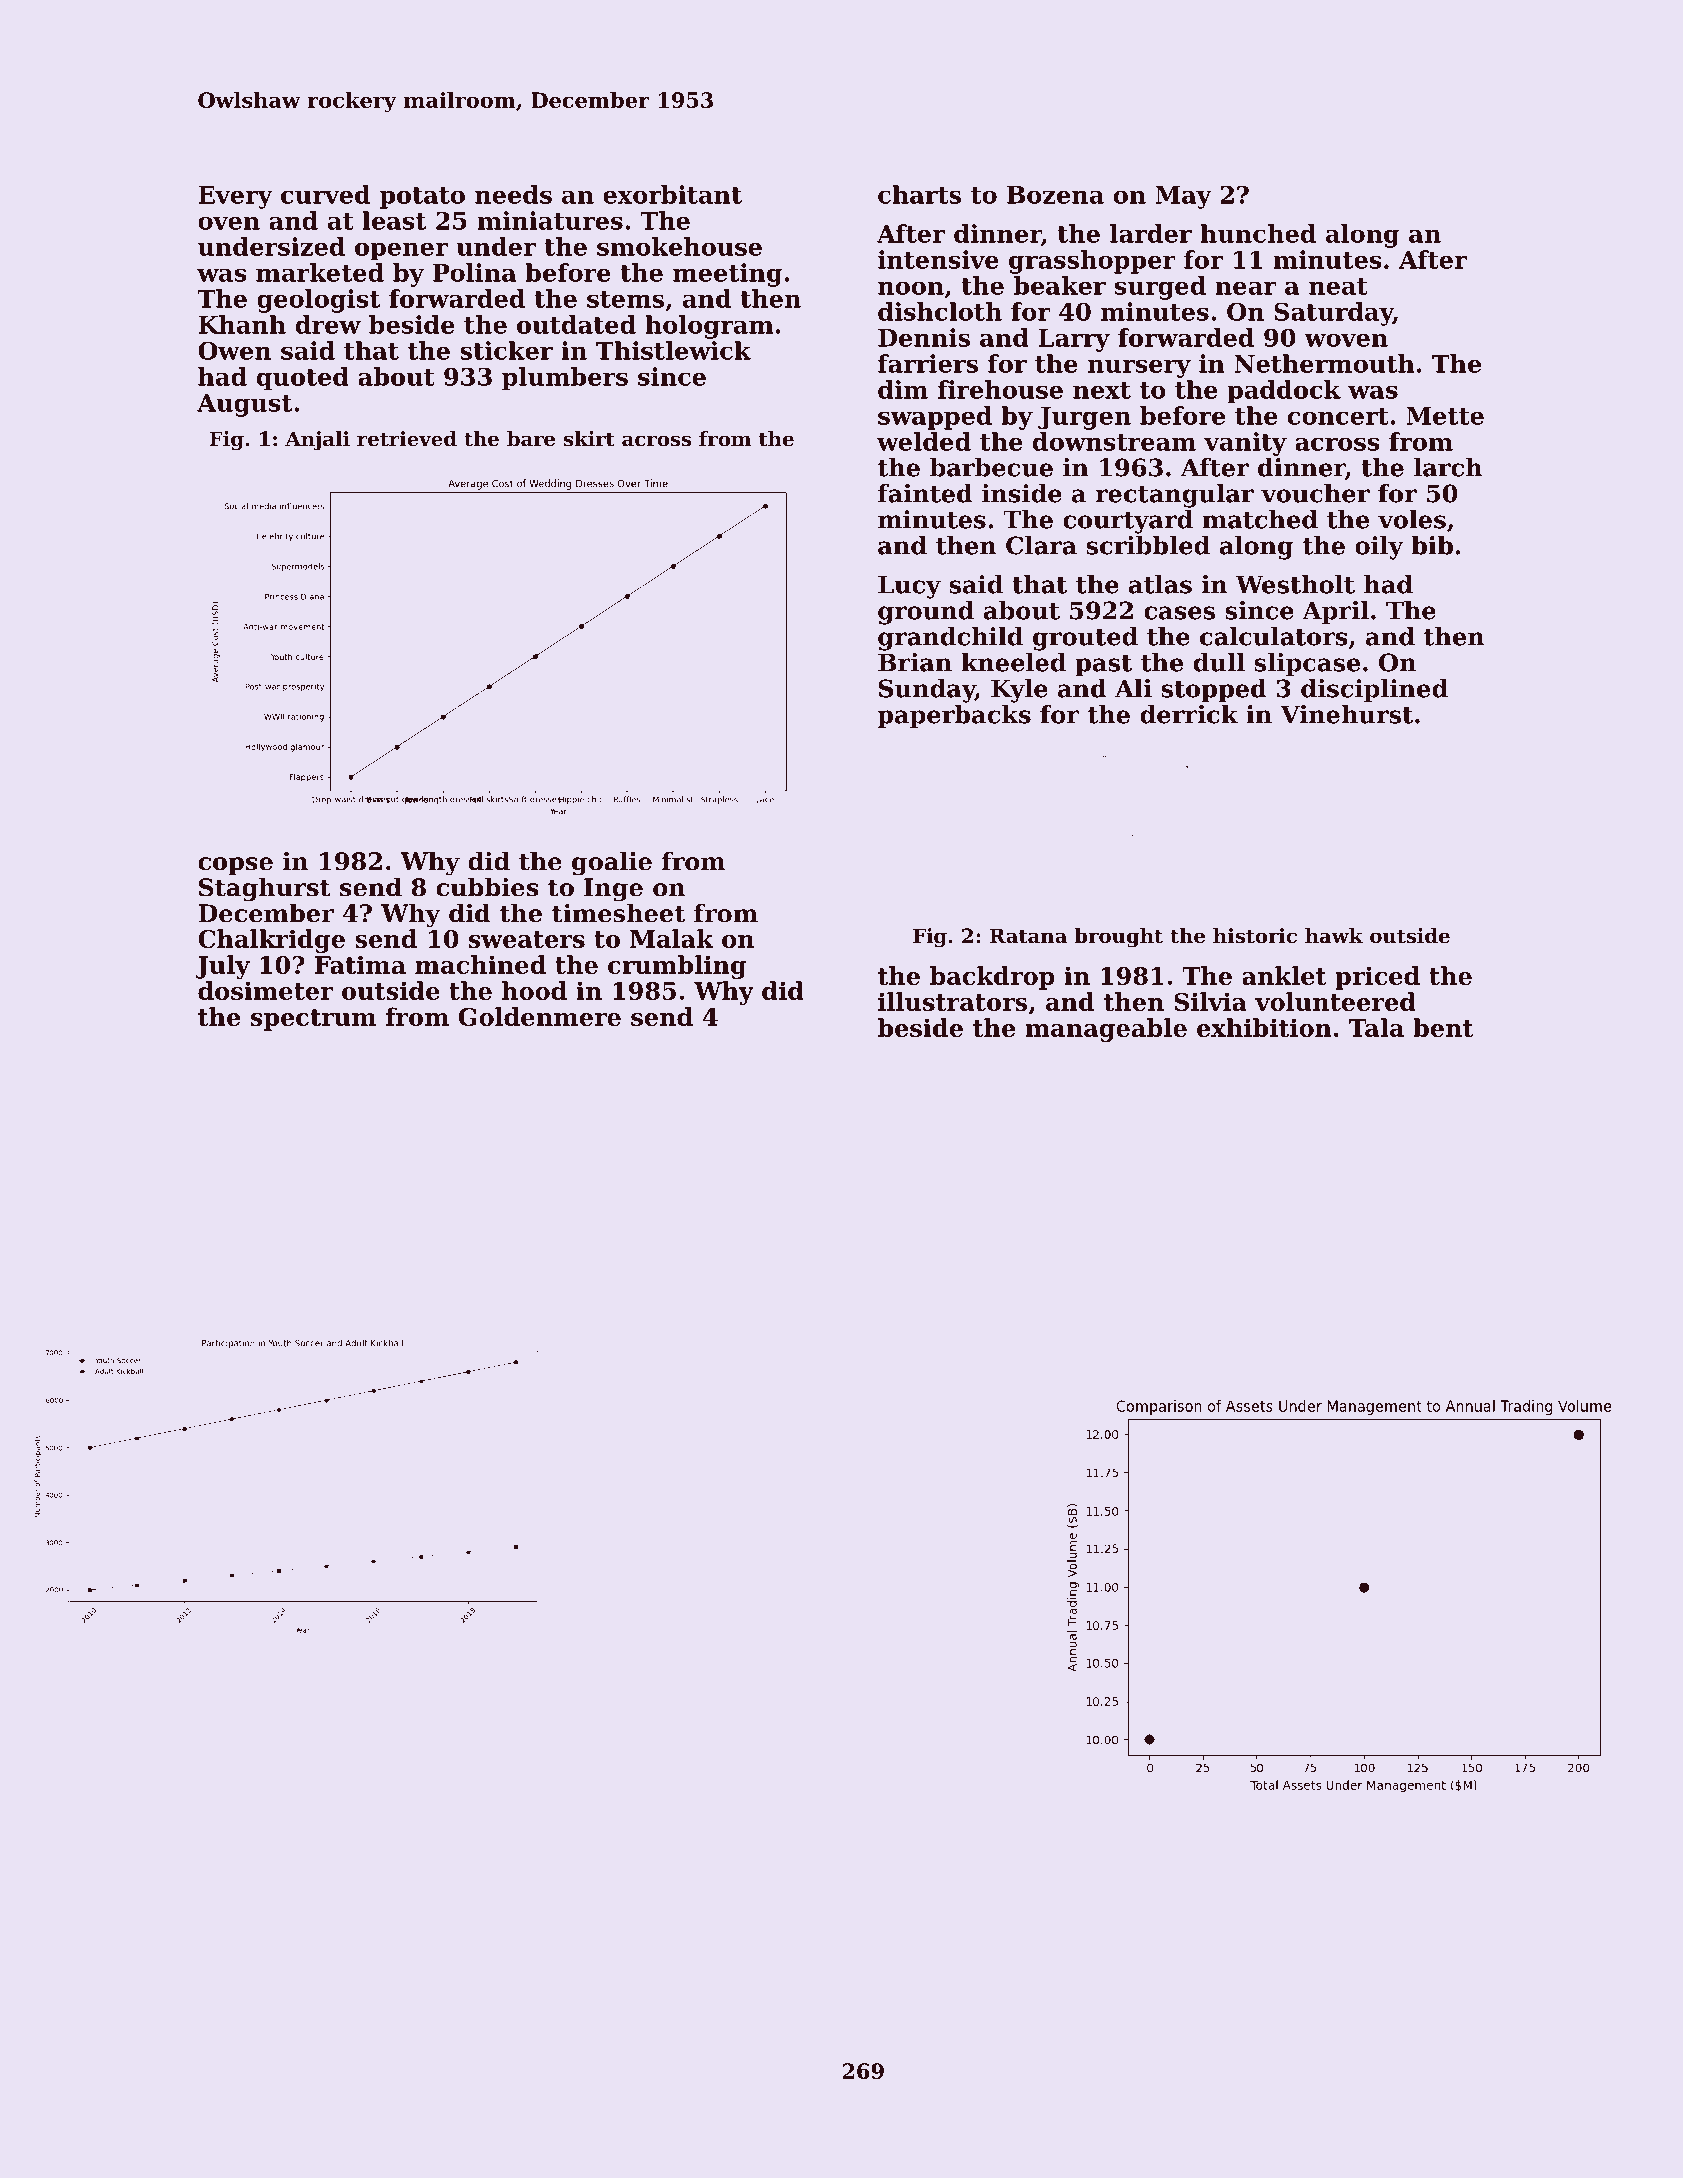 The height and width of the document is (2178, 1683). What do you see at coordinates (1258, 233) in the document?
I see `hunched` at bounding box center [1258, 233].
